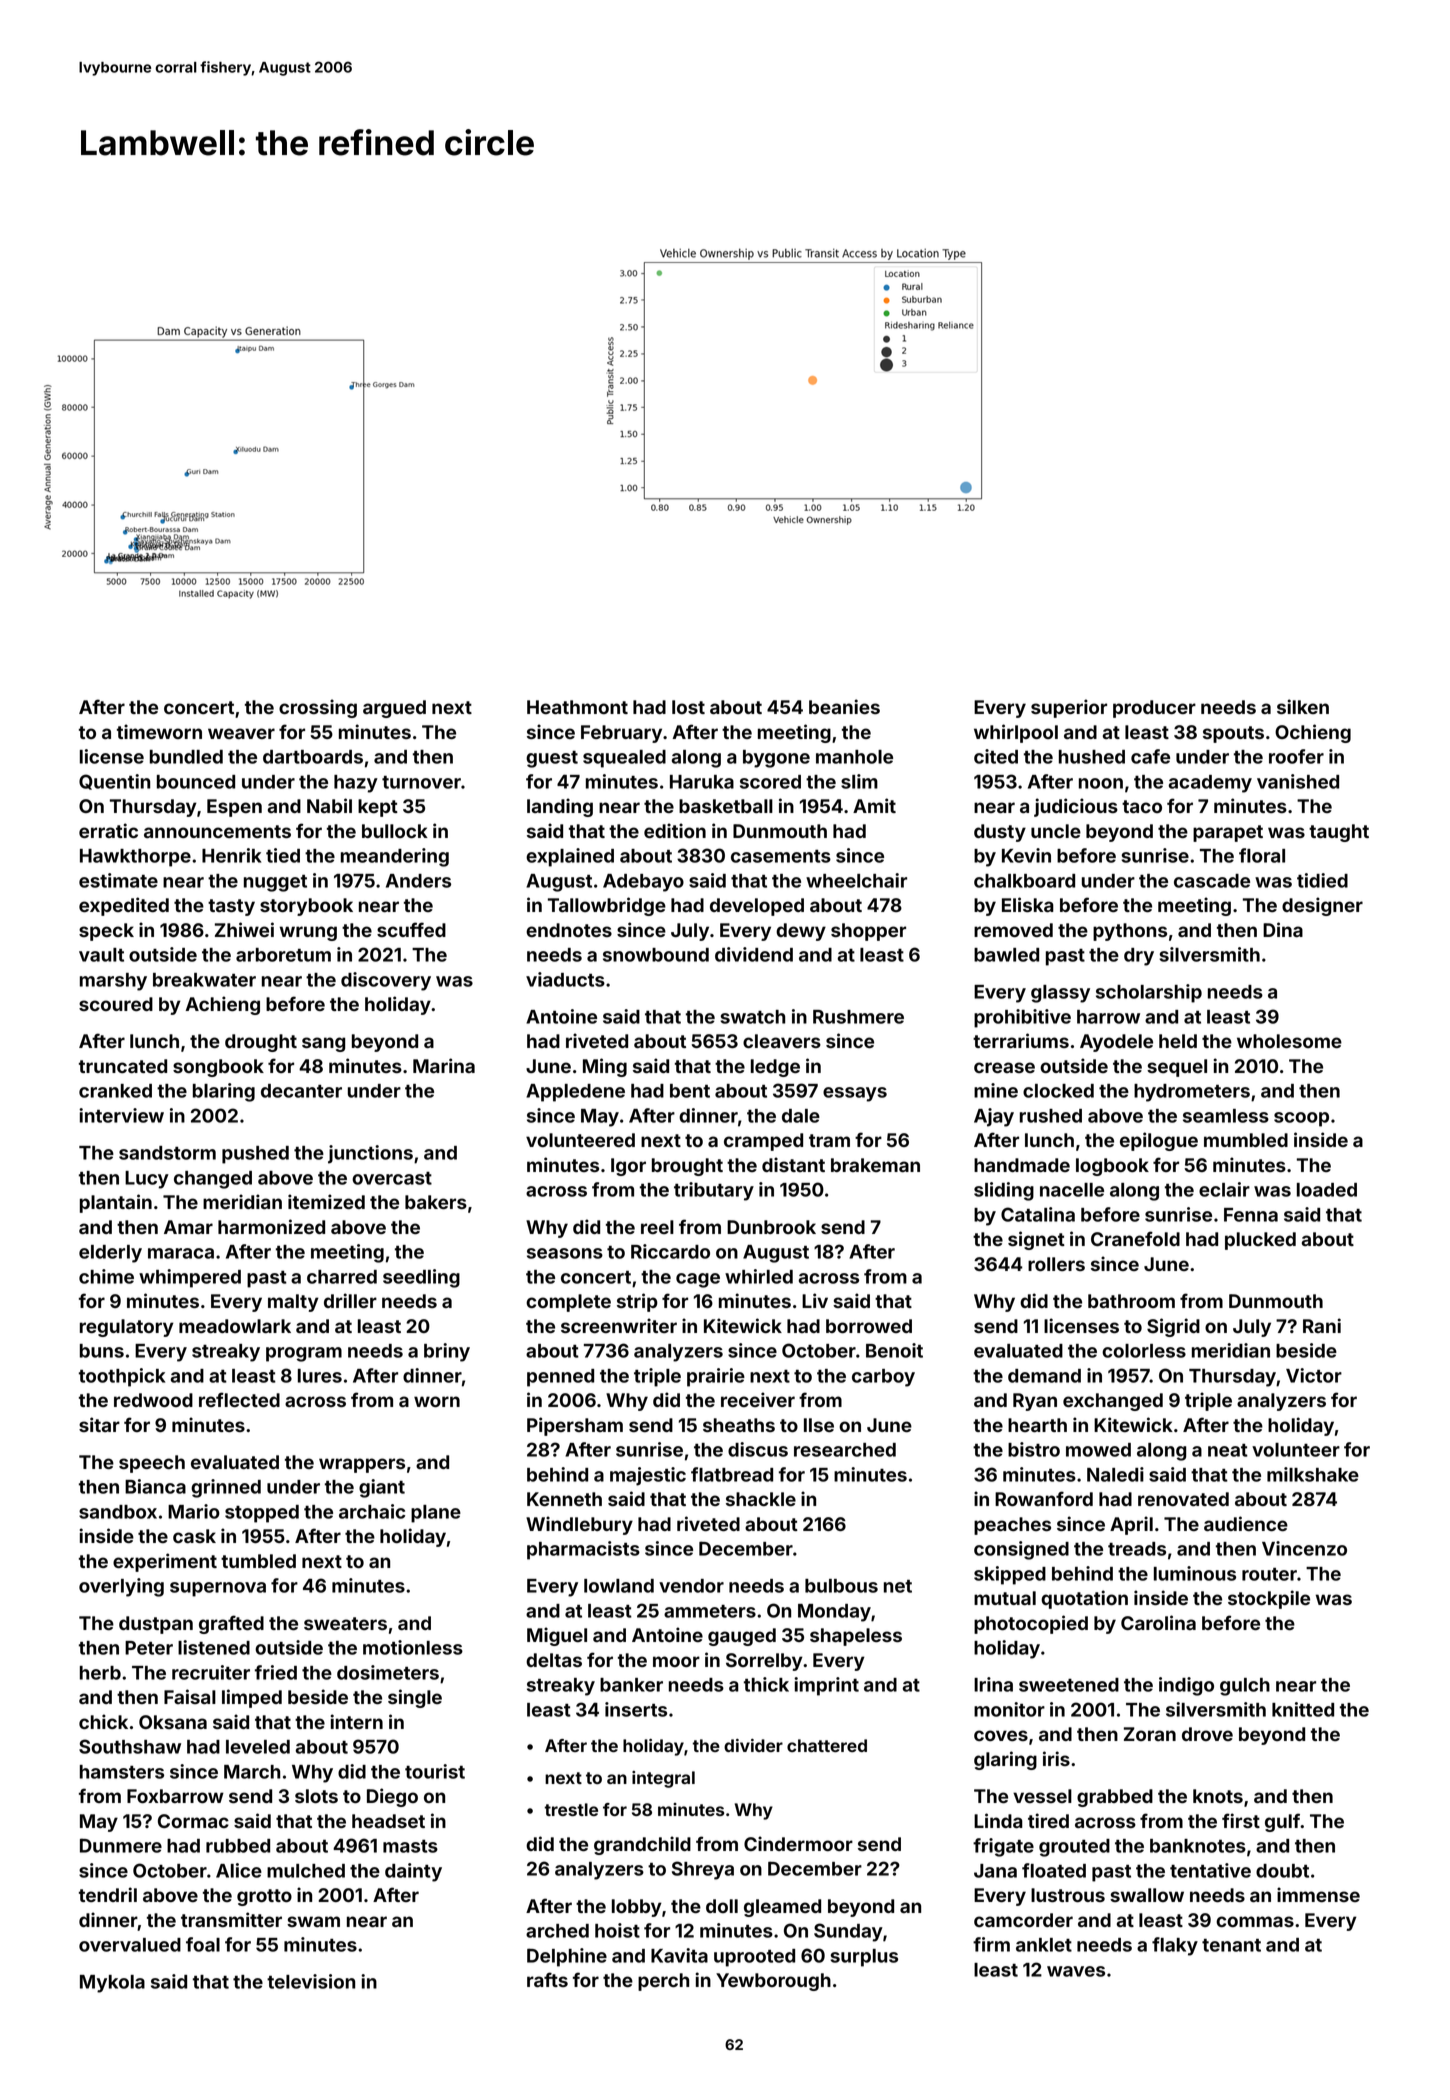 The image size is (1450, 2100). Describe the element at coordinates (1150, 1734) in the image. I see `Zoran` at that location.
